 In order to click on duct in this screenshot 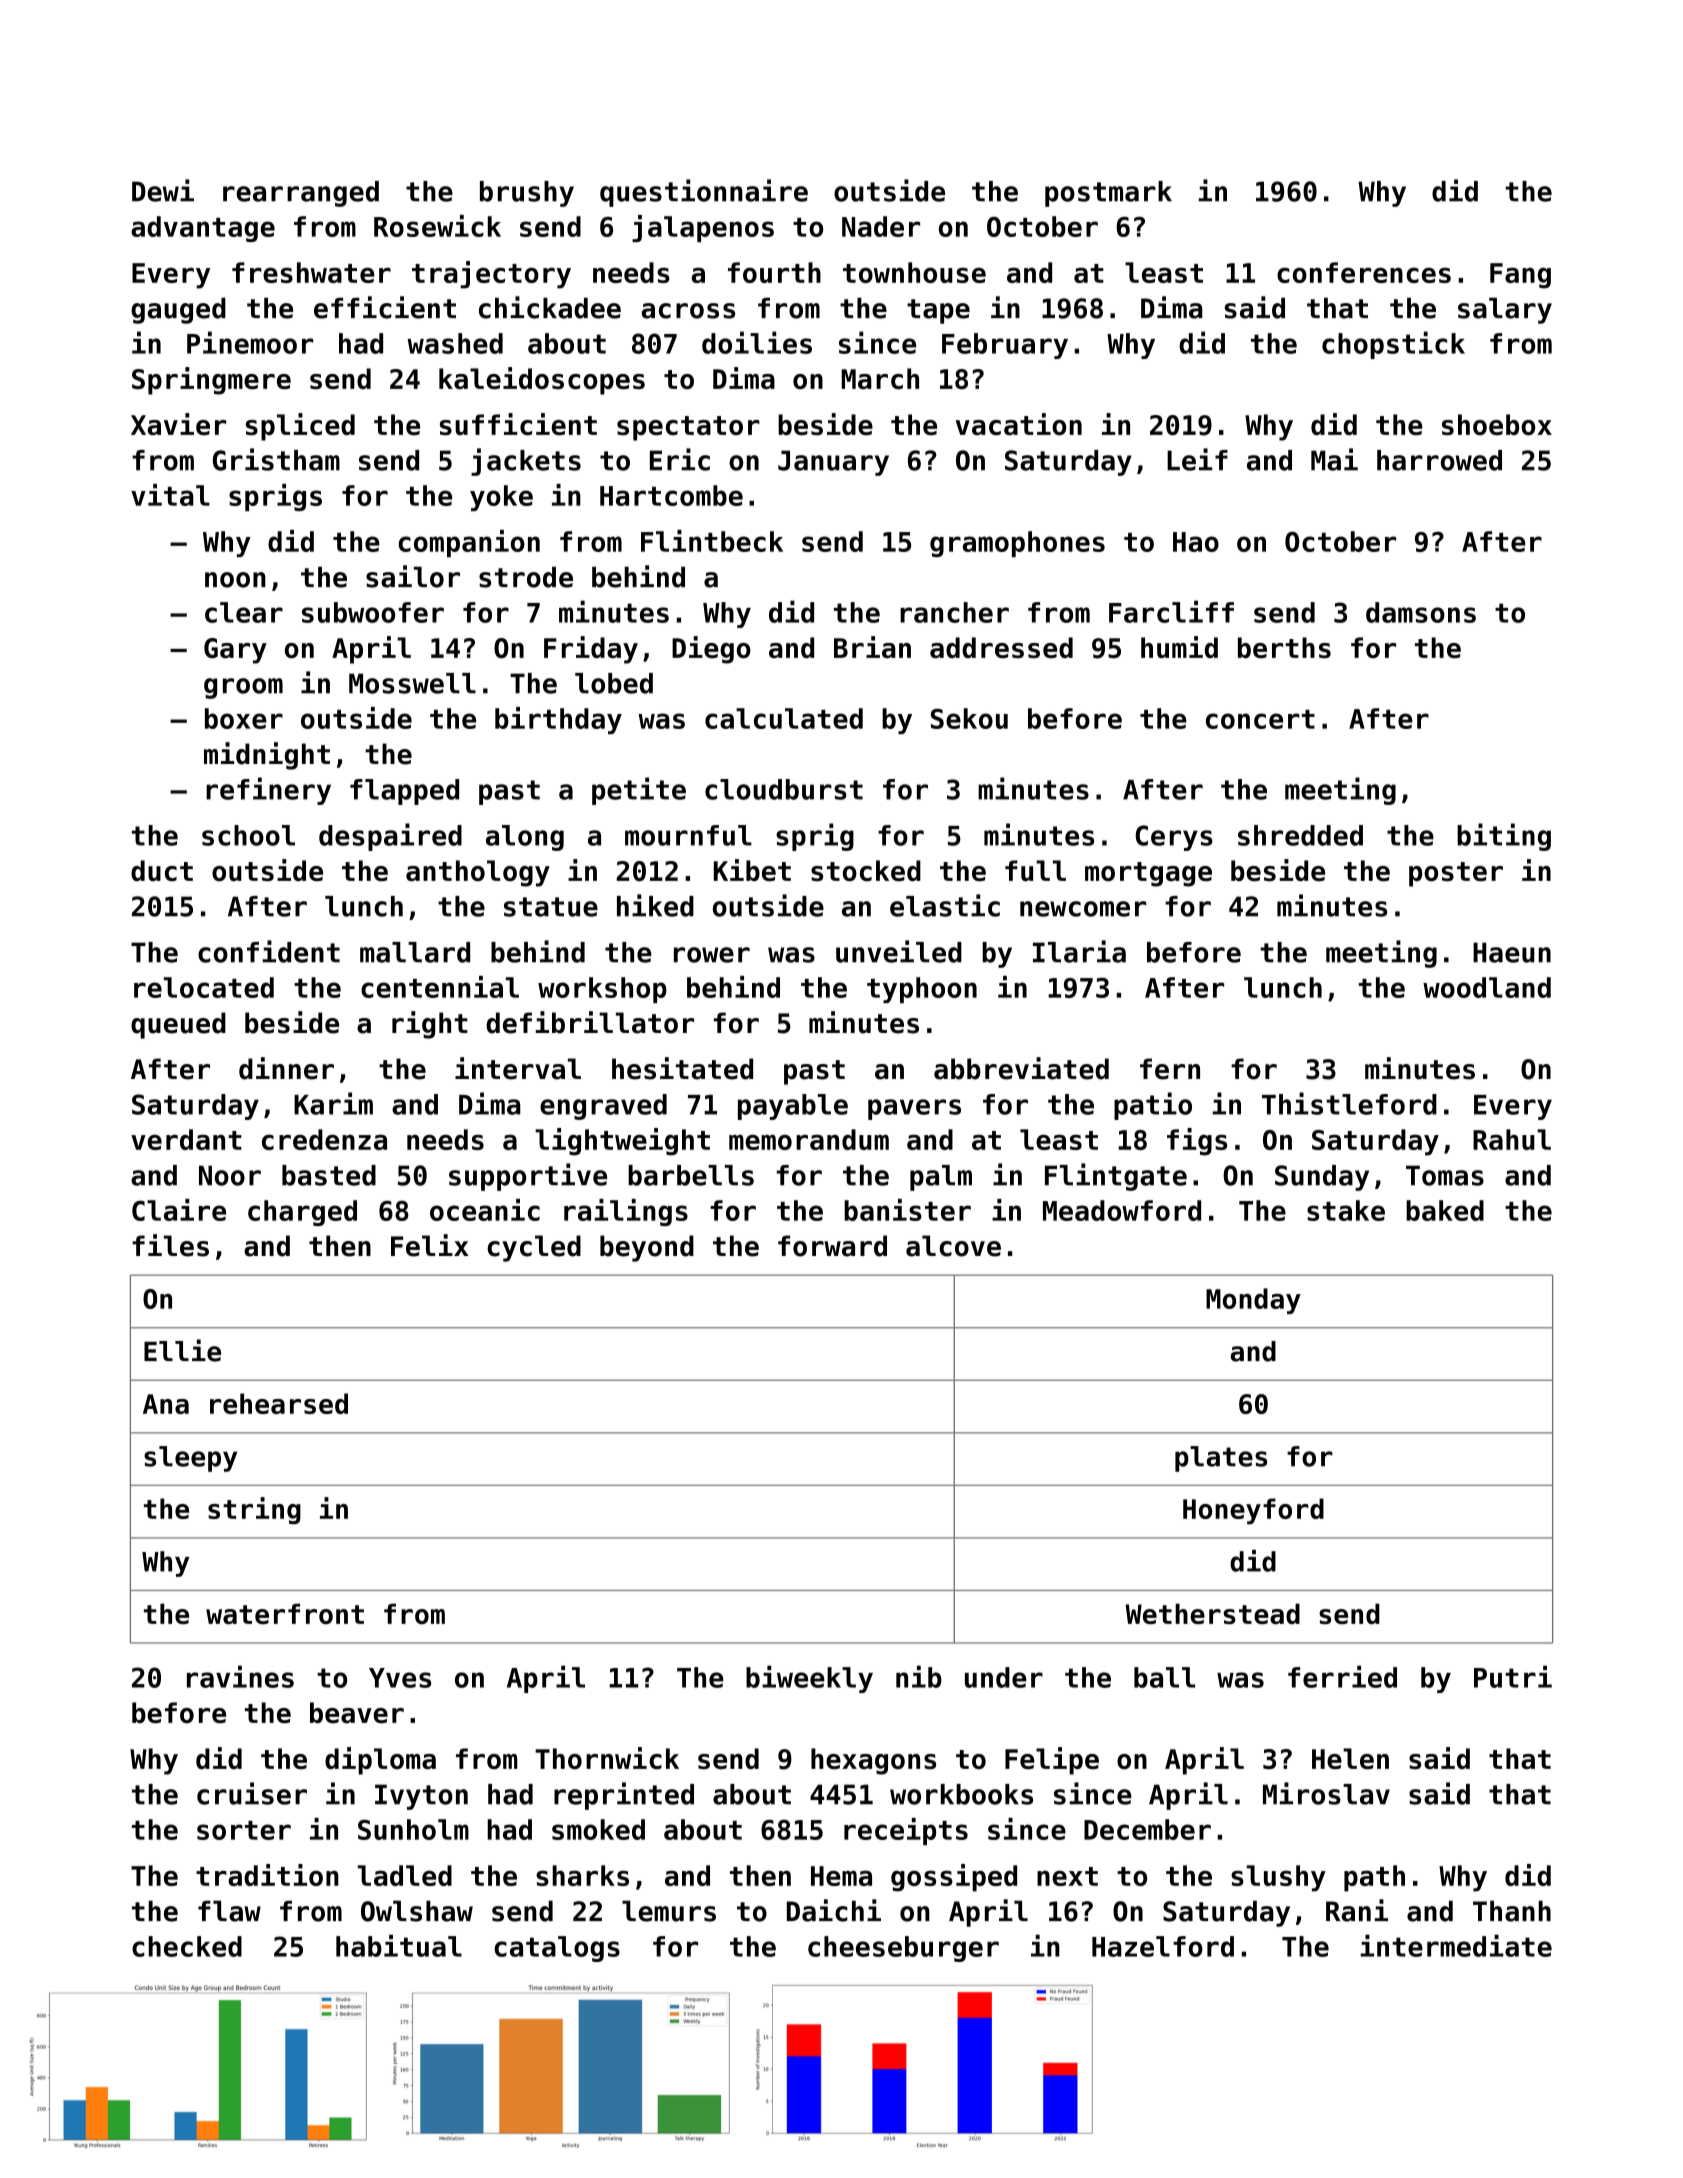, I will do `click(162, 870)`.
